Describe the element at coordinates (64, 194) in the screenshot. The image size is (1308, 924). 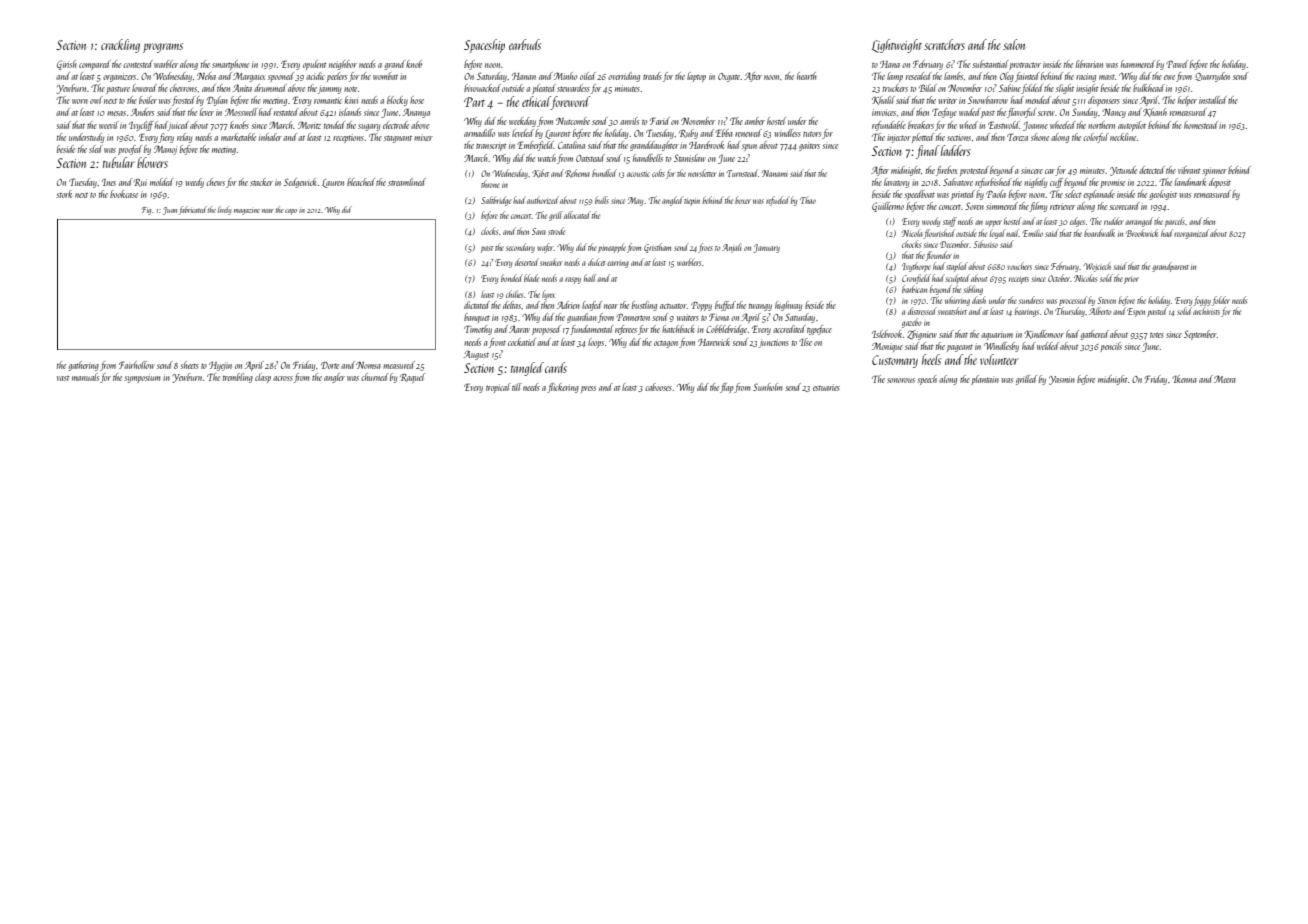
I see `stork` at that location.
